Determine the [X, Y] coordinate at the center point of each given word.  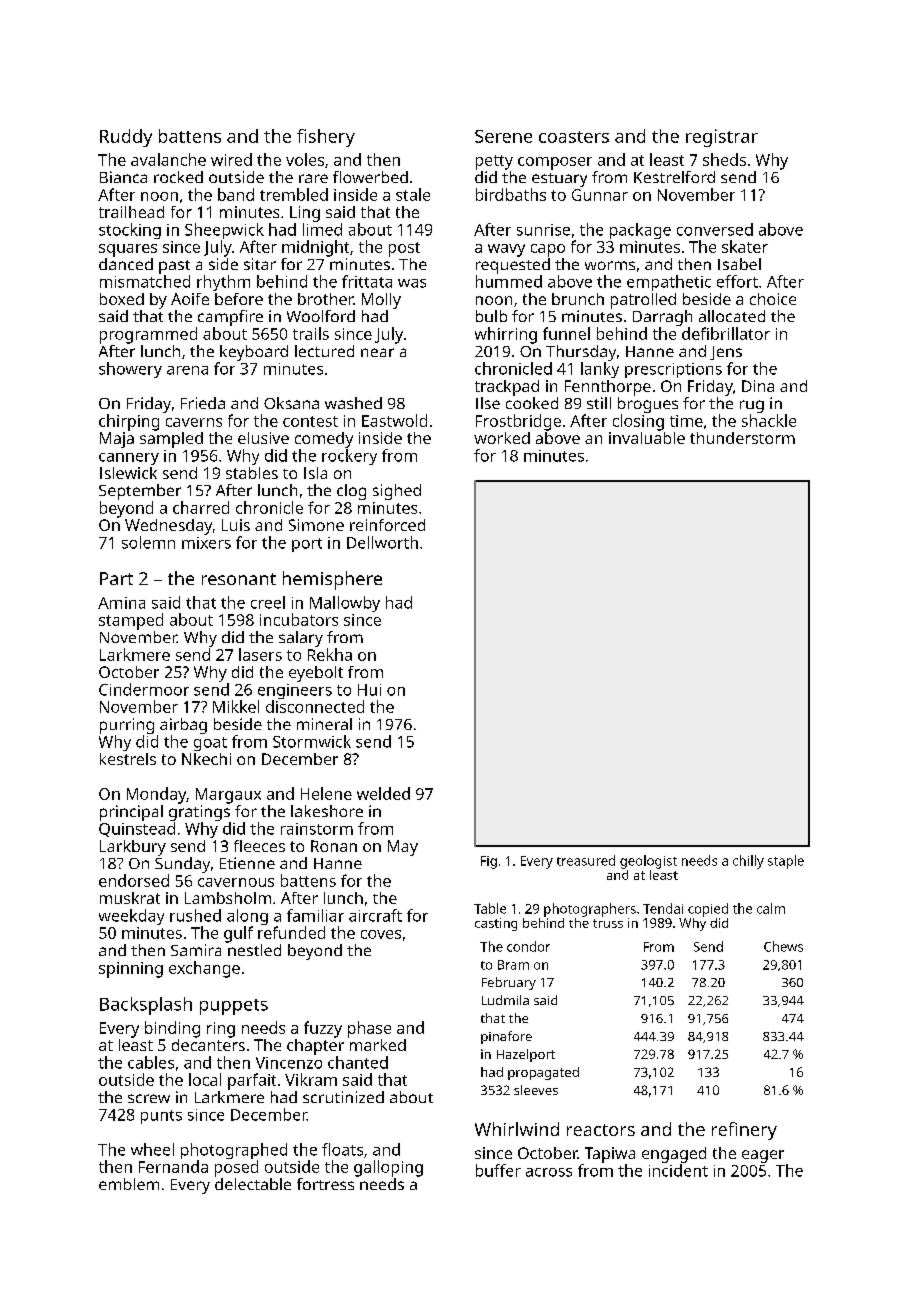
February [509, 983]
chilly [748, 862]
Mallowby [345, 604]
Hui [369, 690]
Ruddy [126, 138]
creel [268, 602]
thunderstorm [742, 438]
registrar [722, 138]
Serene [503, 136]
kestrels [128, 759]
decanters [208, 1045]
